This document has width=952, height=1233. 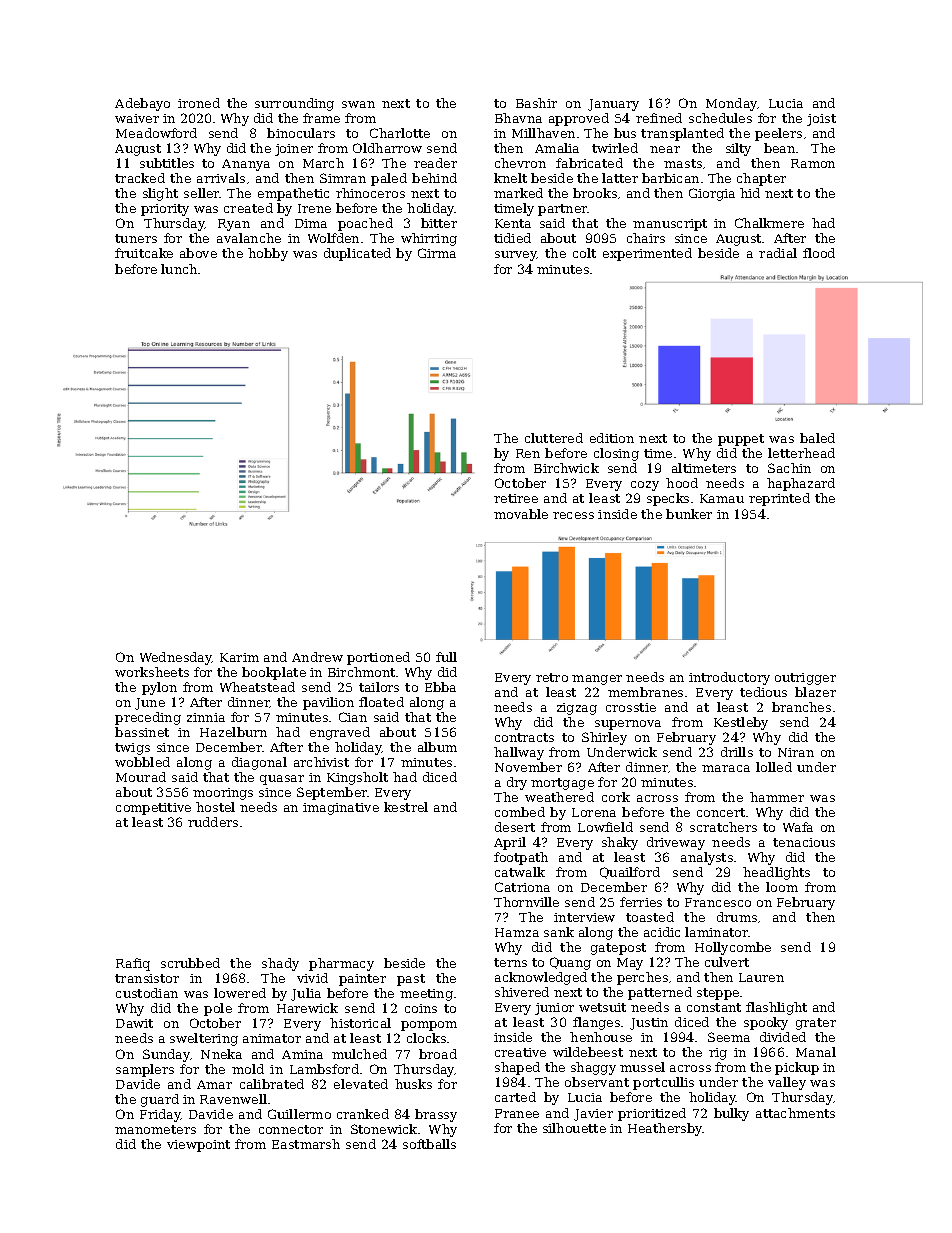 What do you see at coordinates (429, 239) in the document?
I see `whirring` at bounding box center [429, 239].
